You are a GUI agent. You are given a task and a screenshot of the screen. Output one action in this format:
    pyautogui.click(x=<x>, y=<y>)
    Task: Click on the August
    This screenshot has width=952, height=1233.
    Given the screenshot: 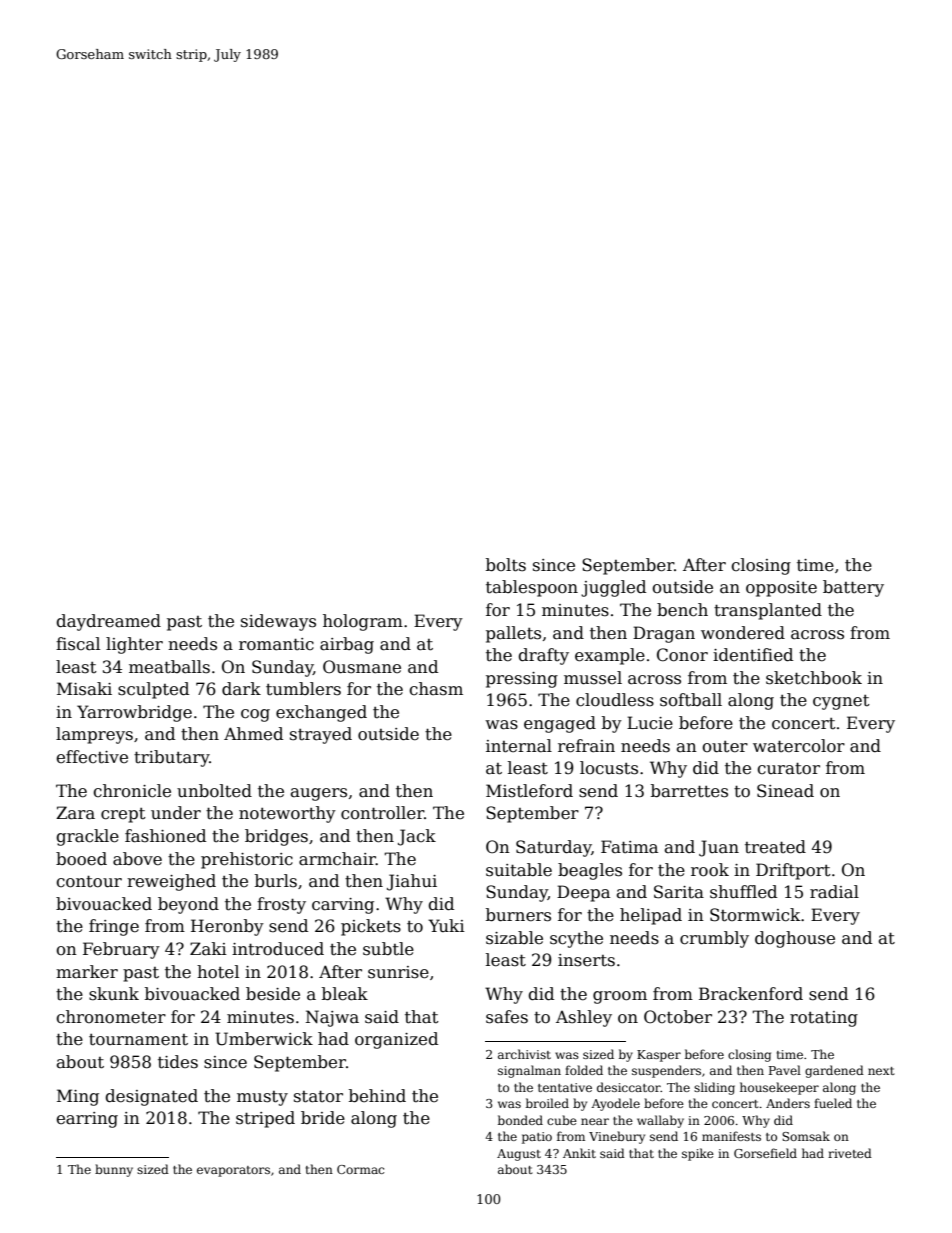 What is the action you would take?
    pyautogui.click(x=519, y=1155)
